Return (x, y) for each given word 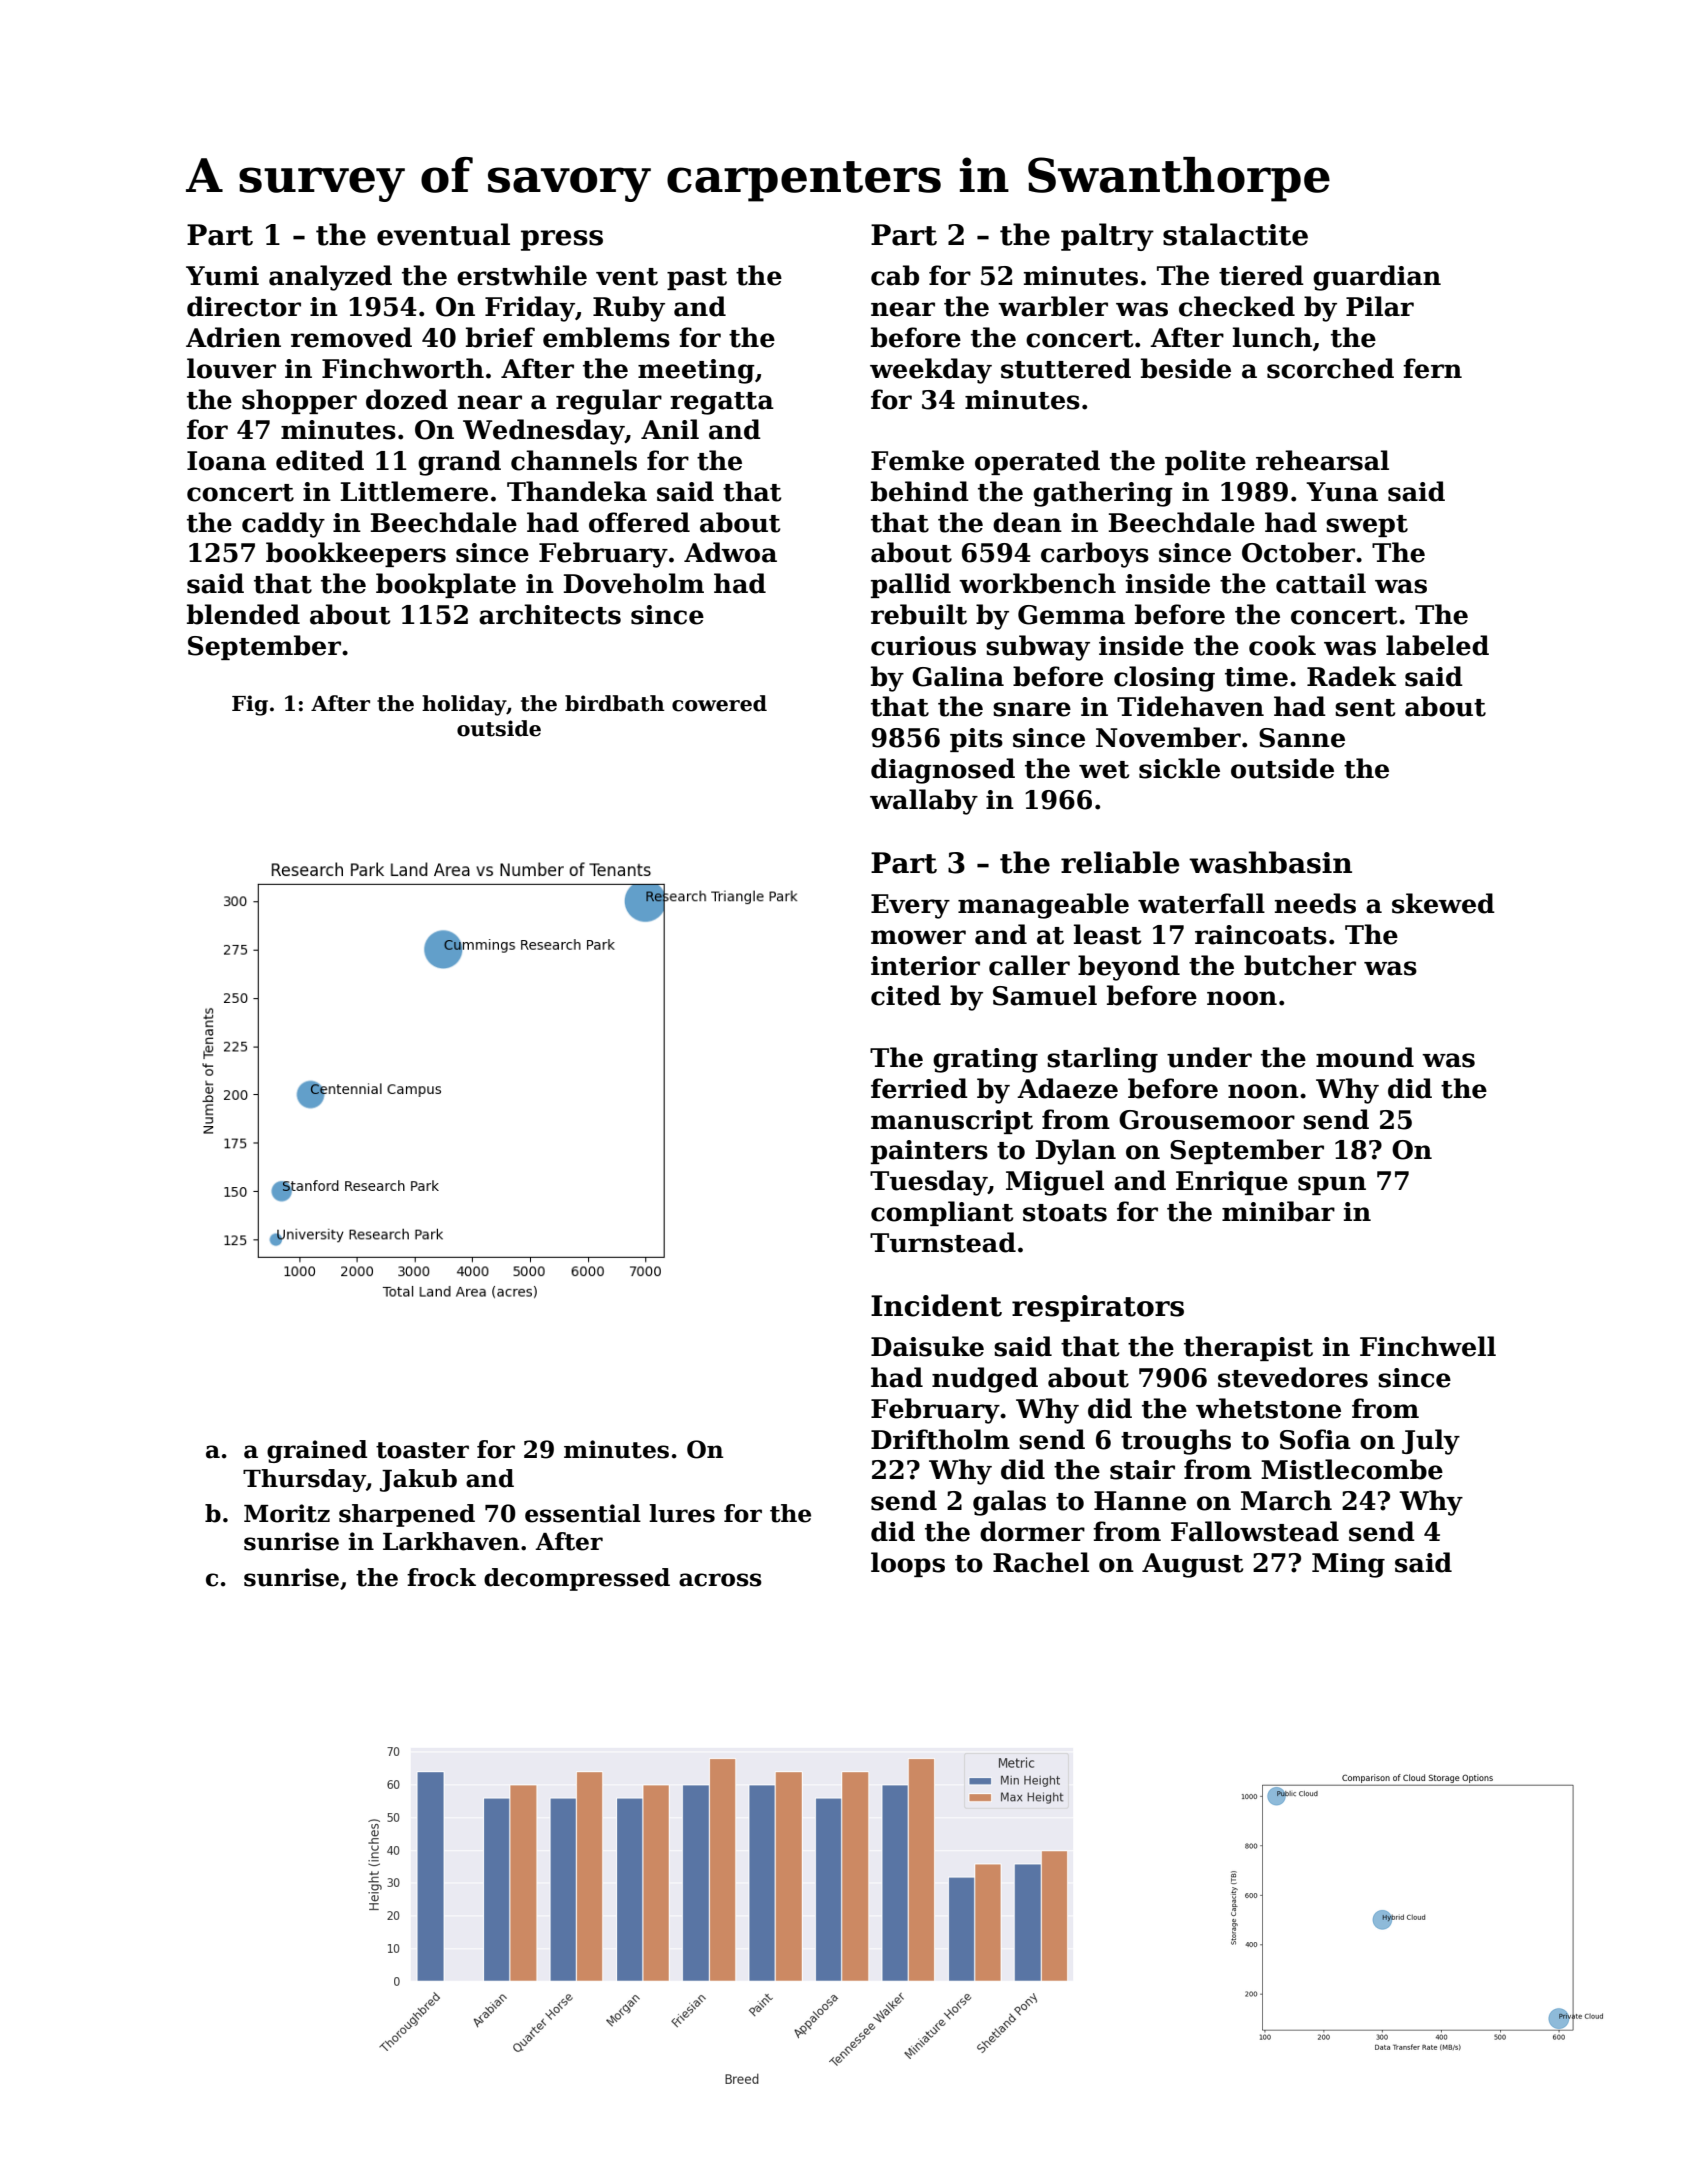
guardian (1377, 278)
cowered (719, 703)
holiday (464, 705)
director (244, 306)
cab (895, 275)
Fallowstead (1255, 1531)
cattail (1321, 583)
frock (441, 1577)
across (720, 1580)
